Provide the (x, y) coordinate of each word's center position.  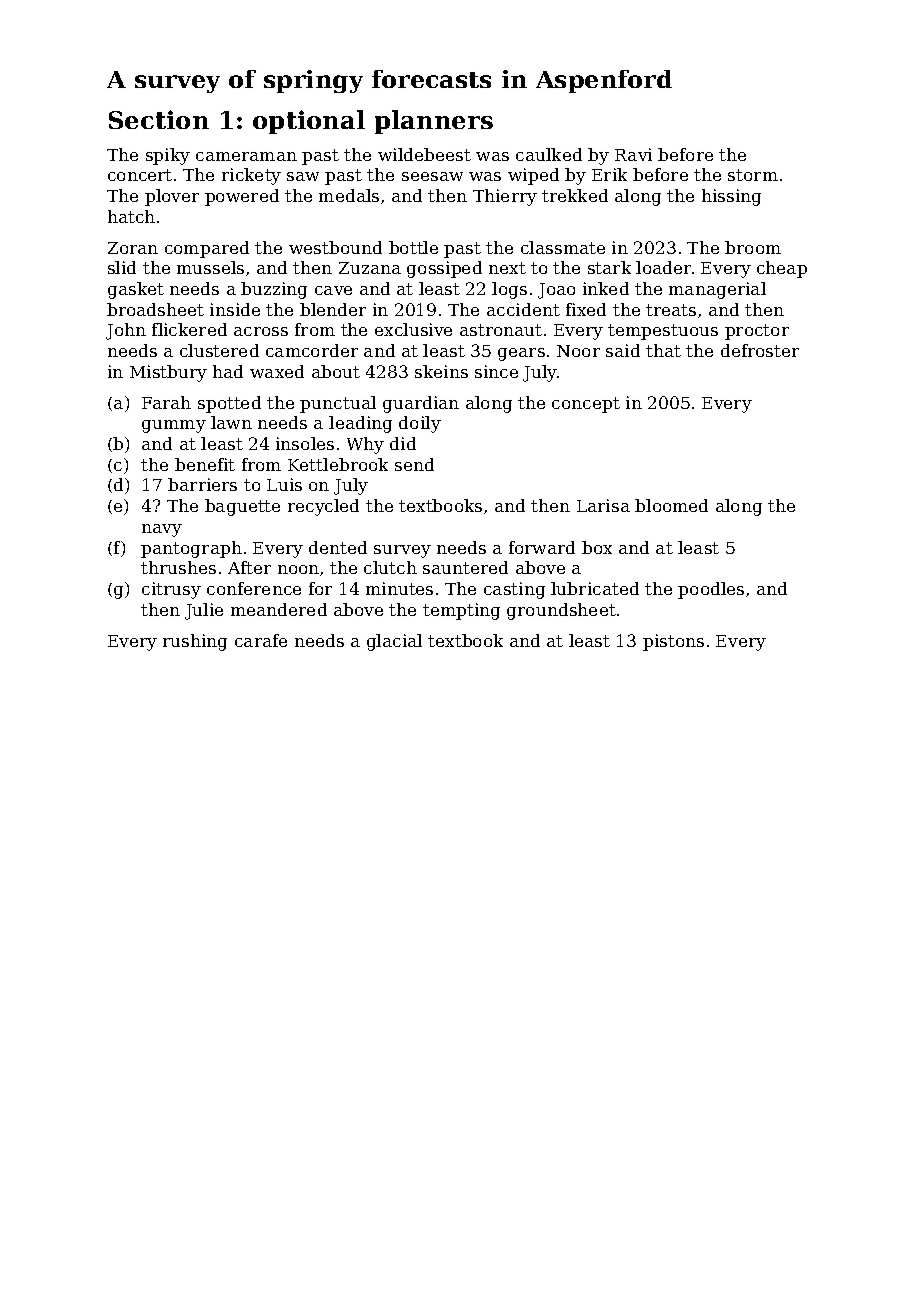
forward (542, 547)
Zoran (133, 248)
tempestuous (663, 332)
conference (254, 588)
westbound (335, 247)
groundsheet (561, 611)
